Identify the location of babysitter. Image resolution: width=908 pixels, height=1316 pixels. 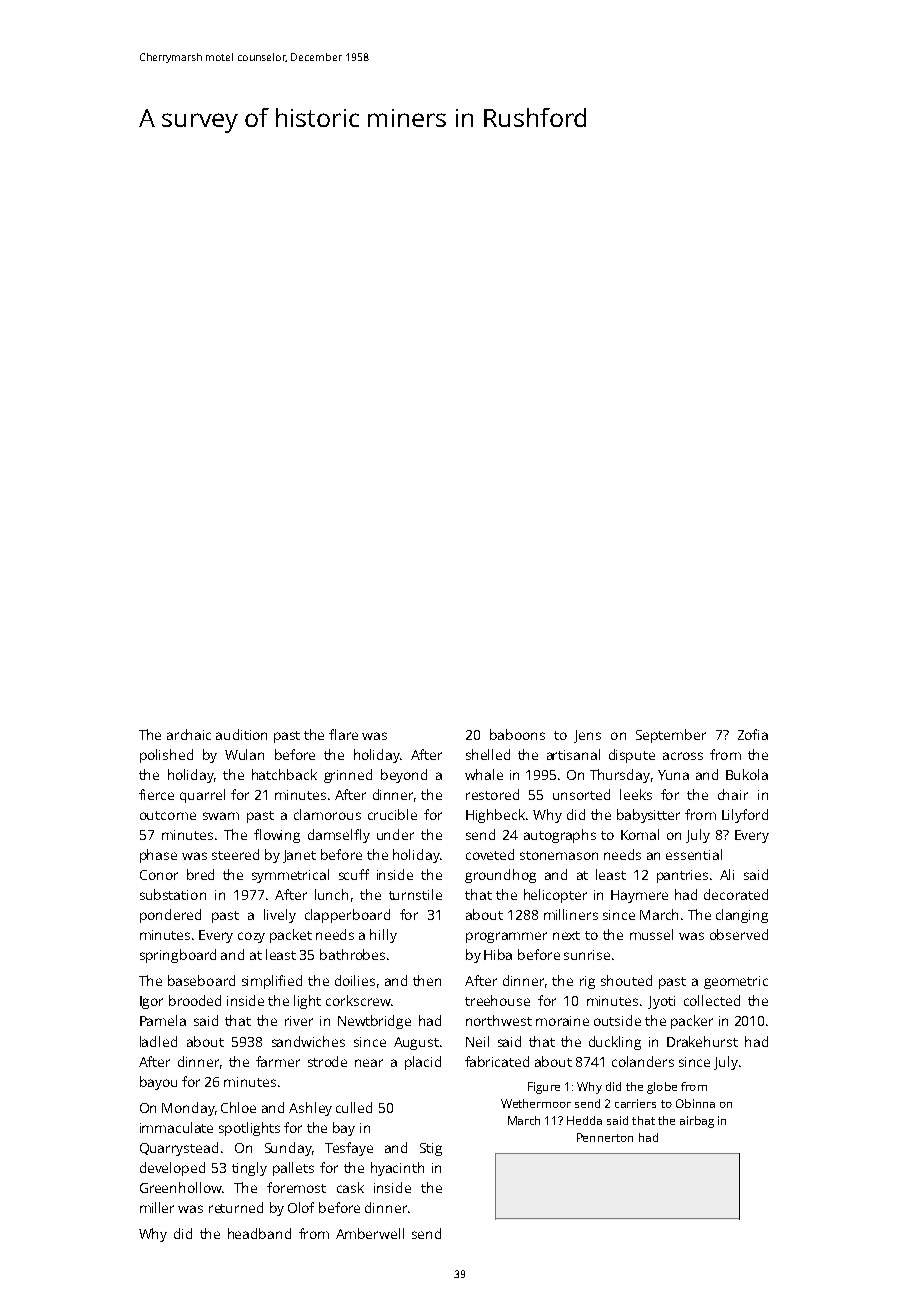
(648, 816).
